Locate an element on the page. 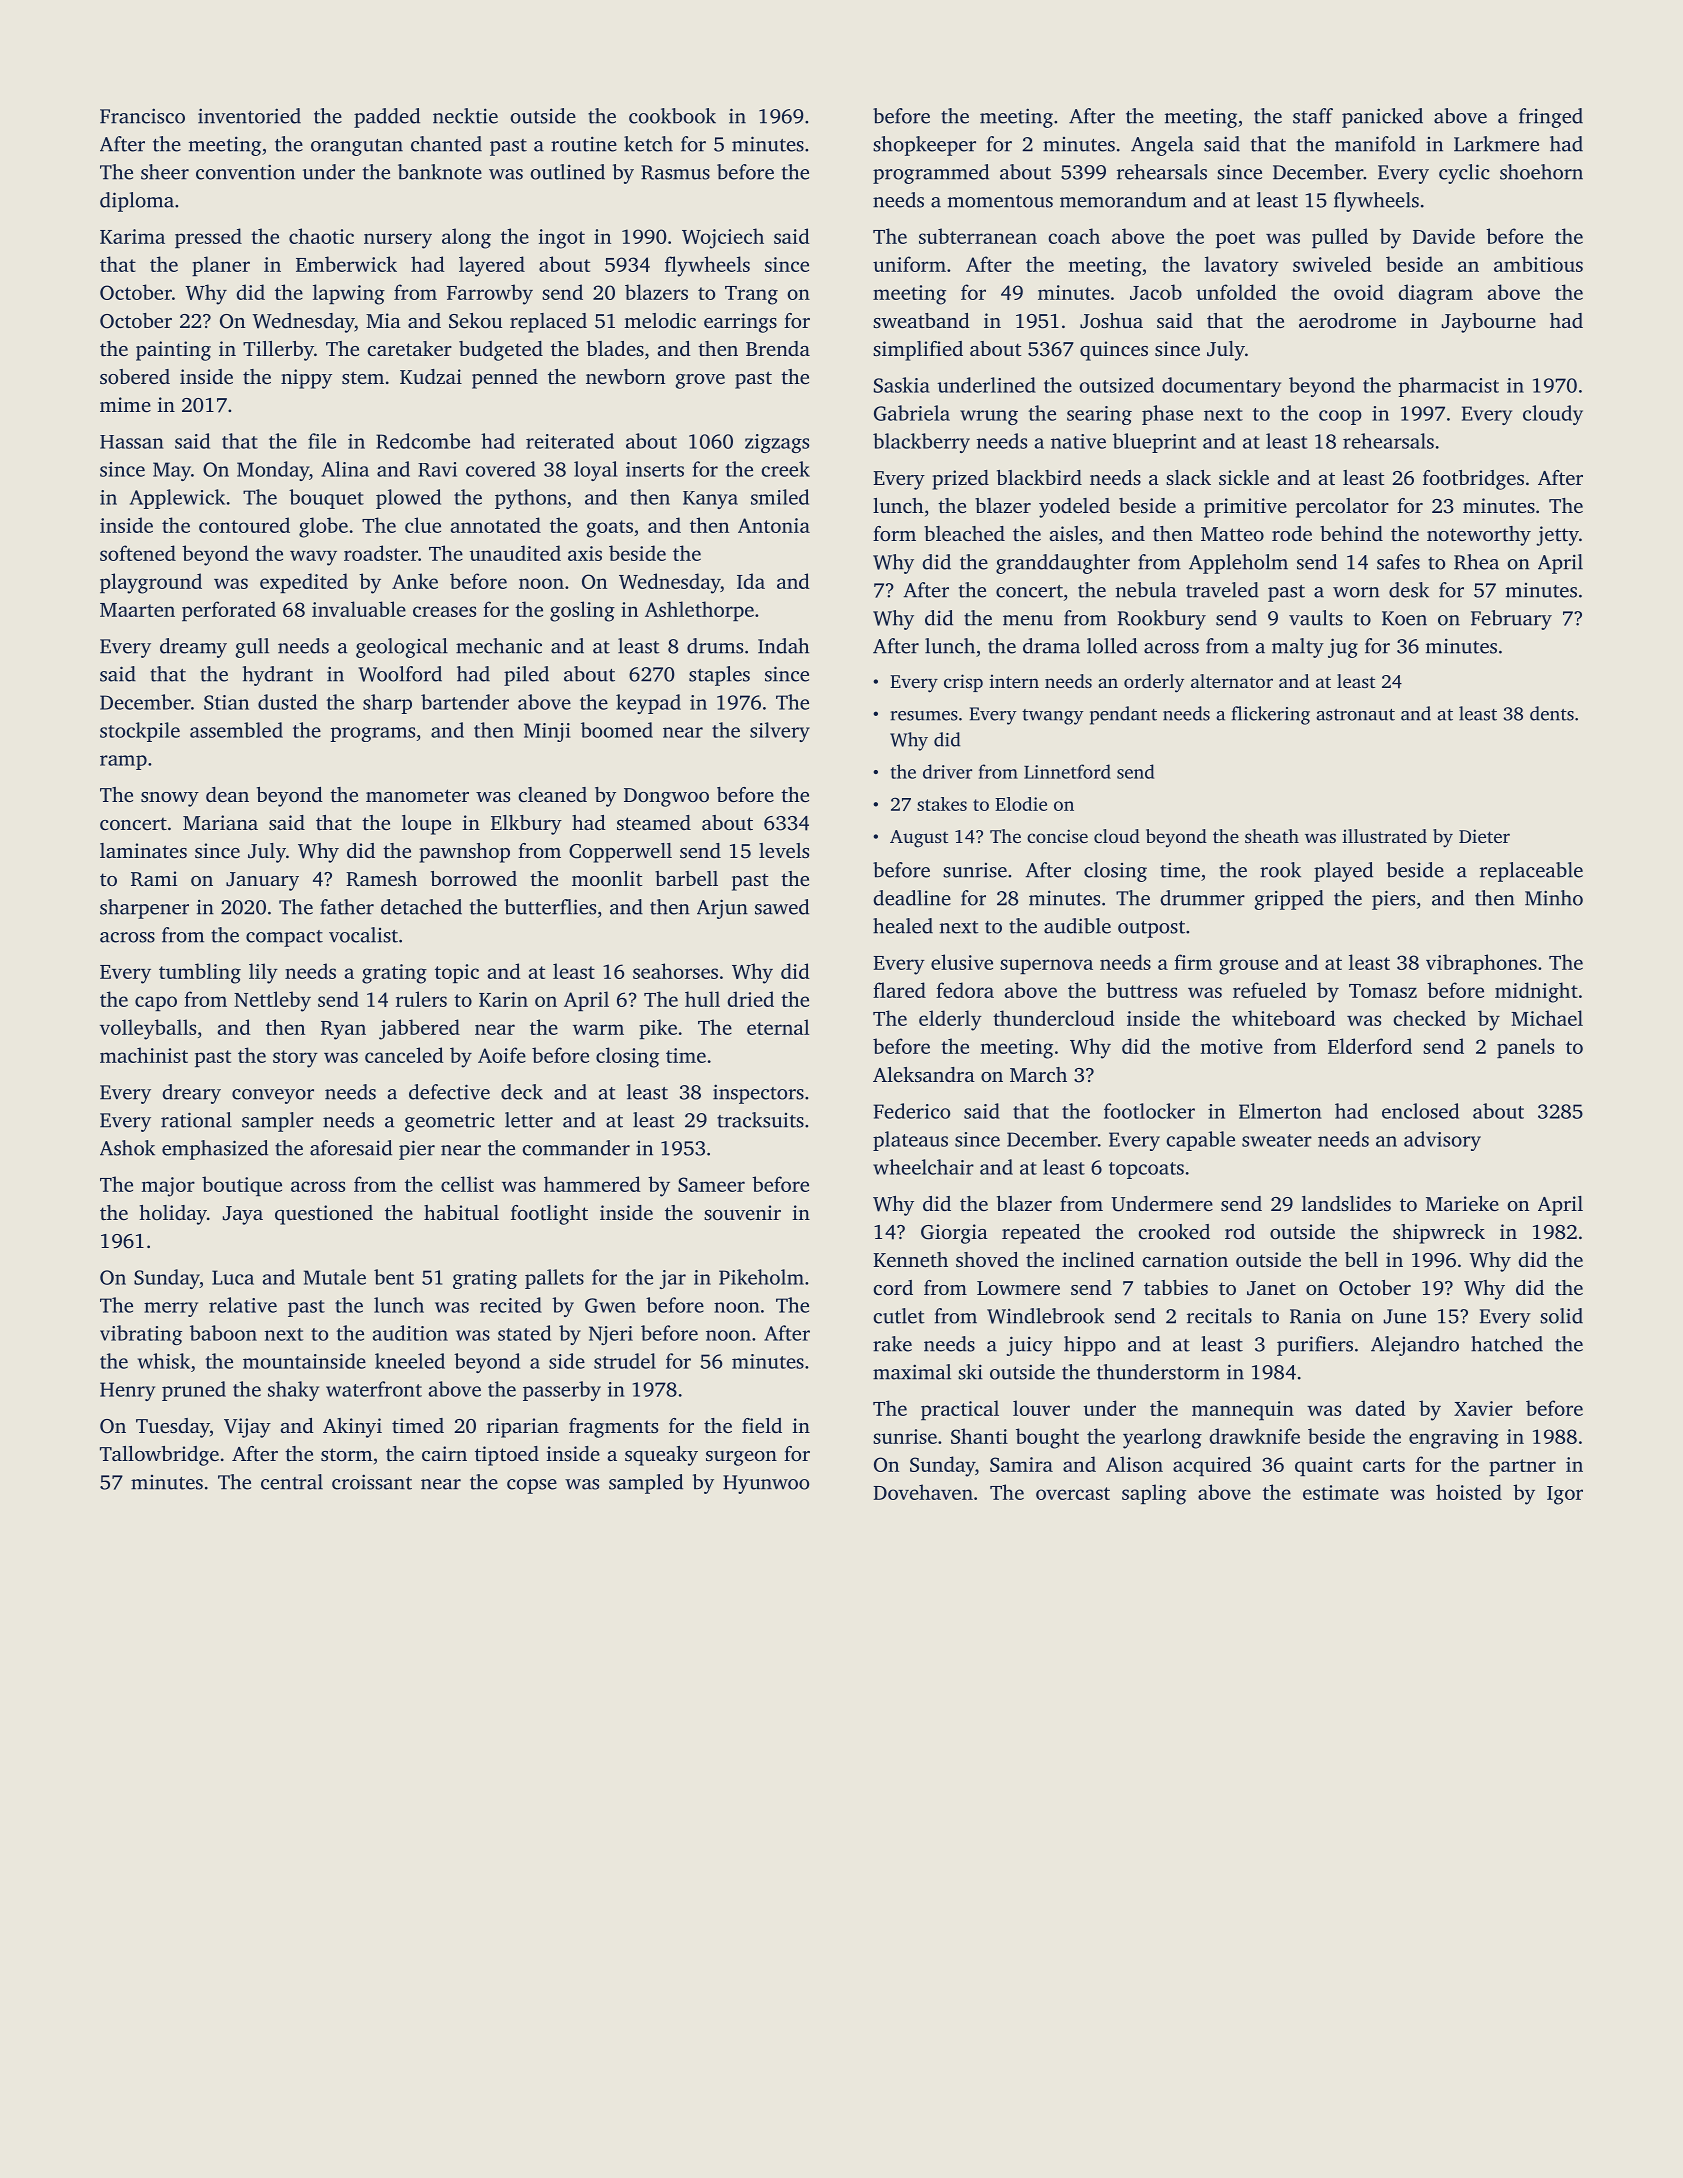  fringed is located at coordinates (1551, 118).
